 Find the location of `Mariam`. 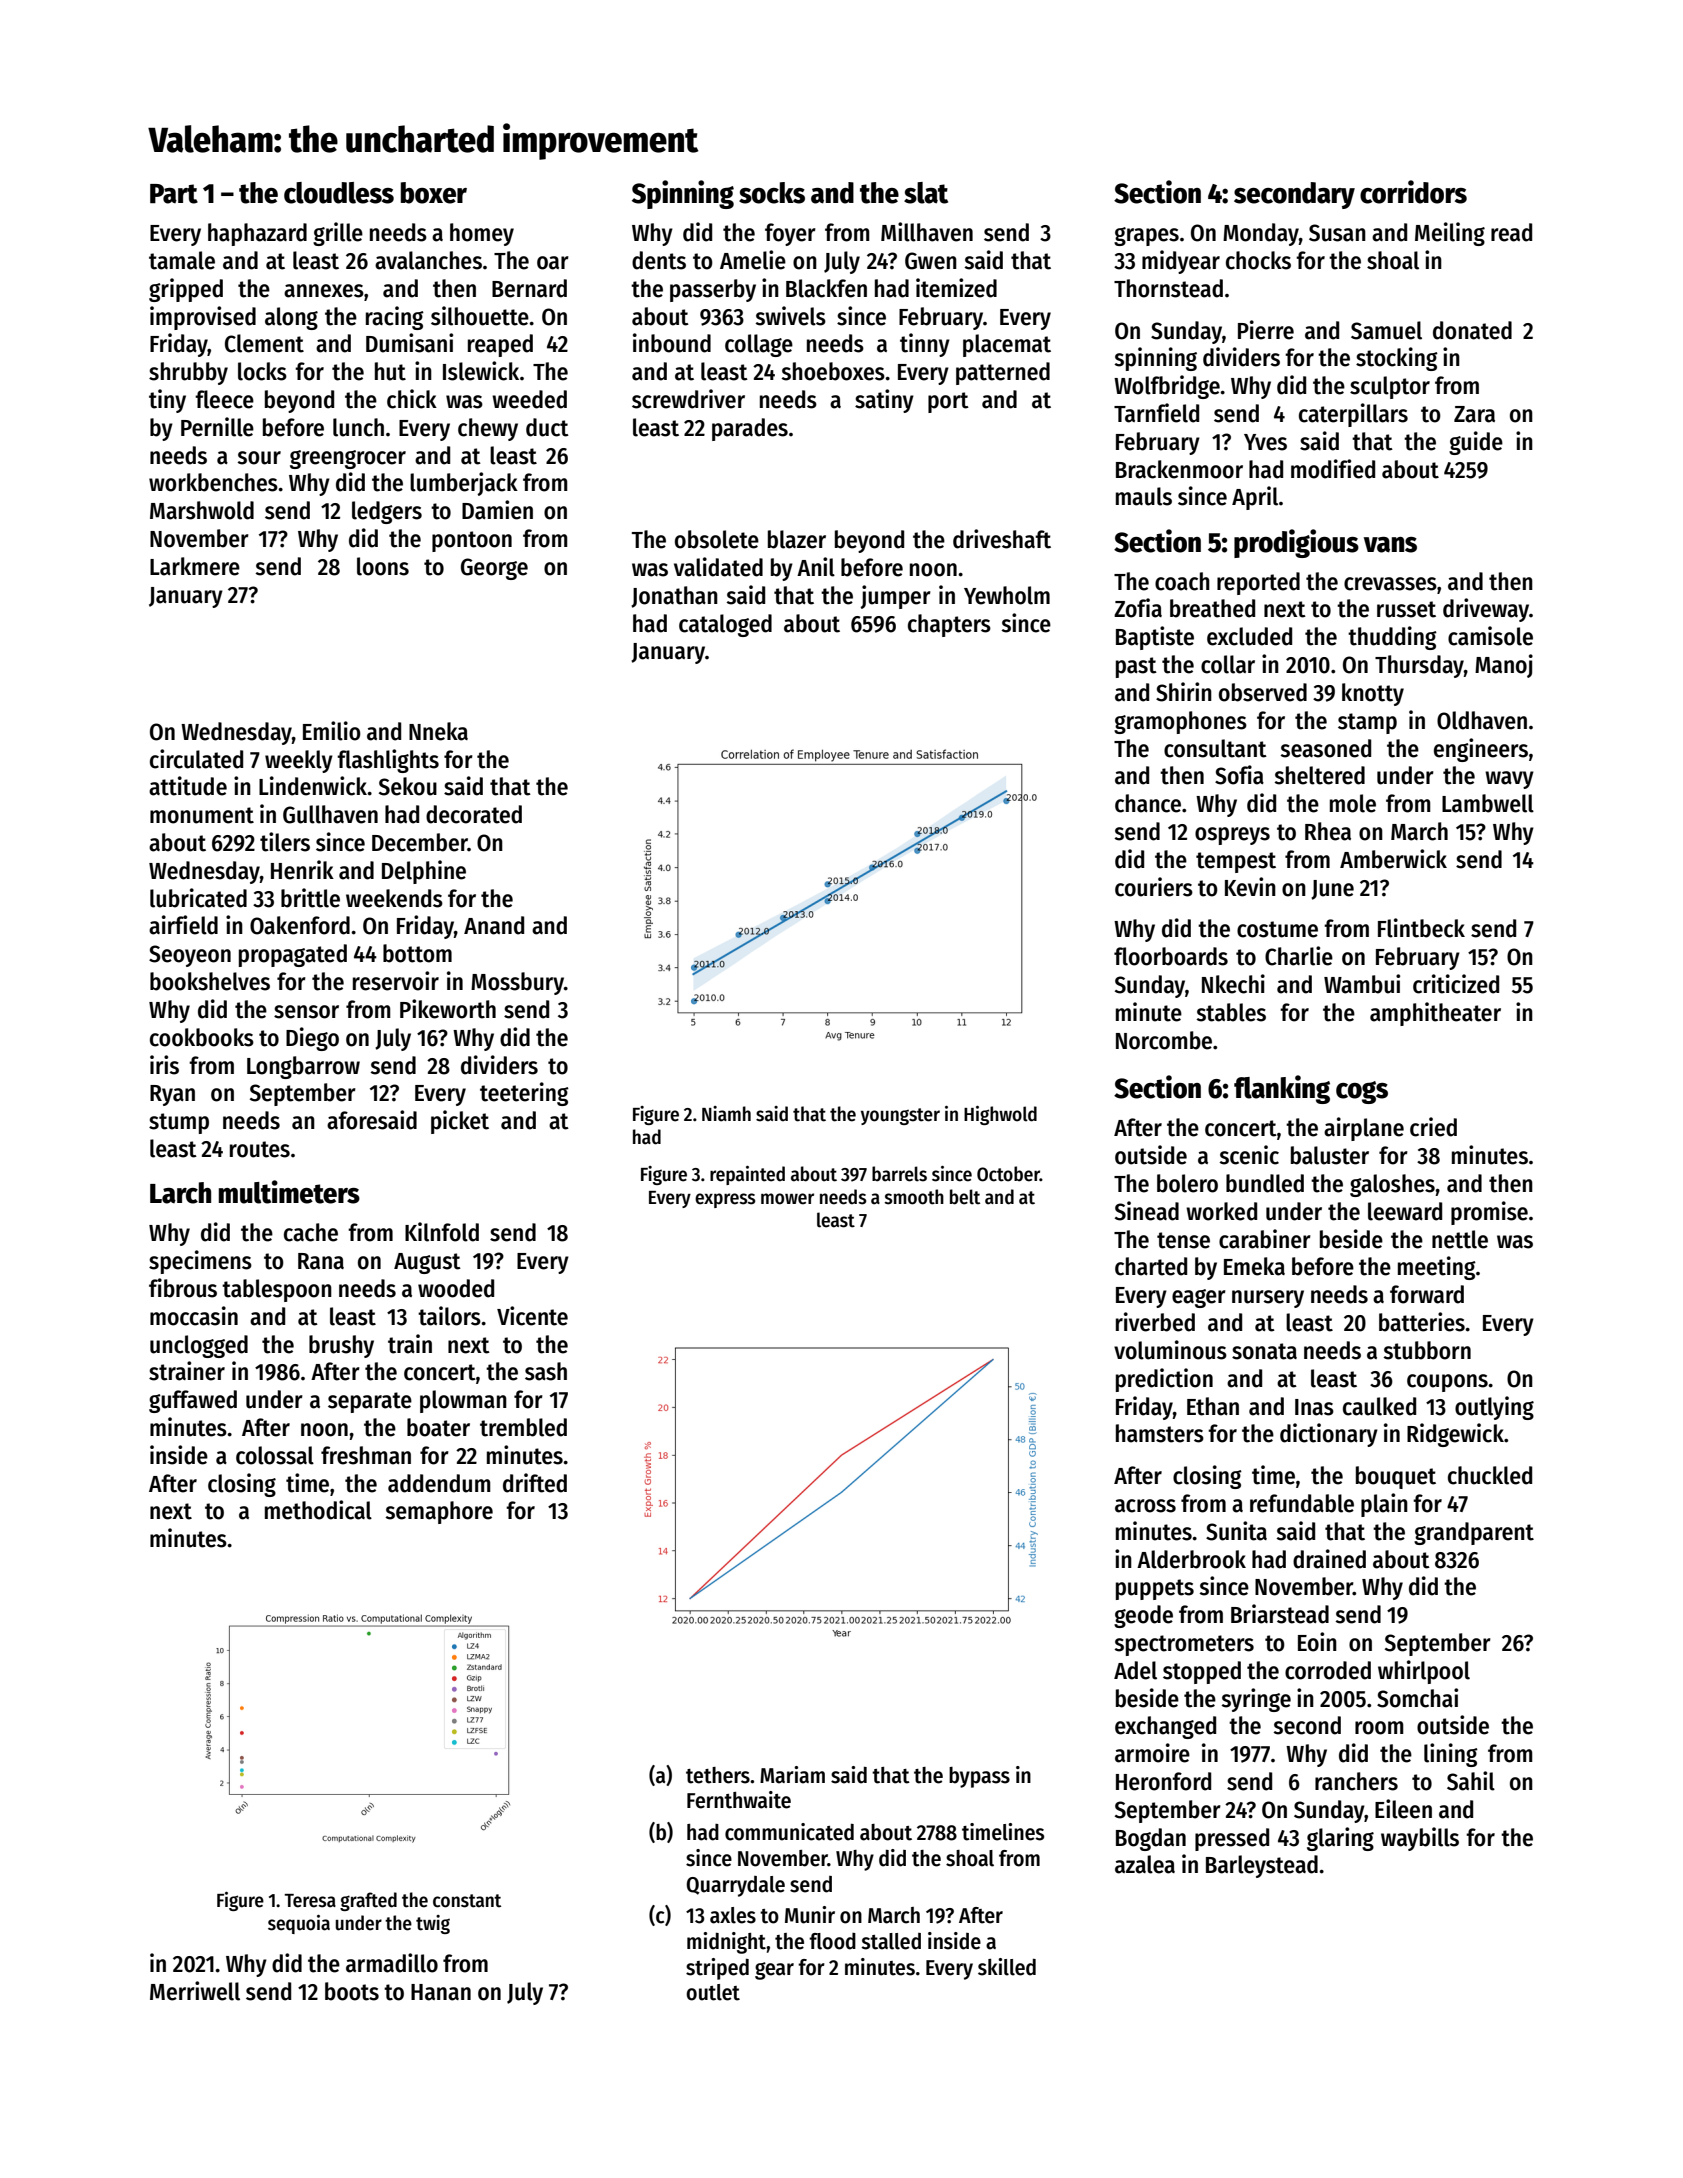

Mariam is located at coordinates (792, 1775).
